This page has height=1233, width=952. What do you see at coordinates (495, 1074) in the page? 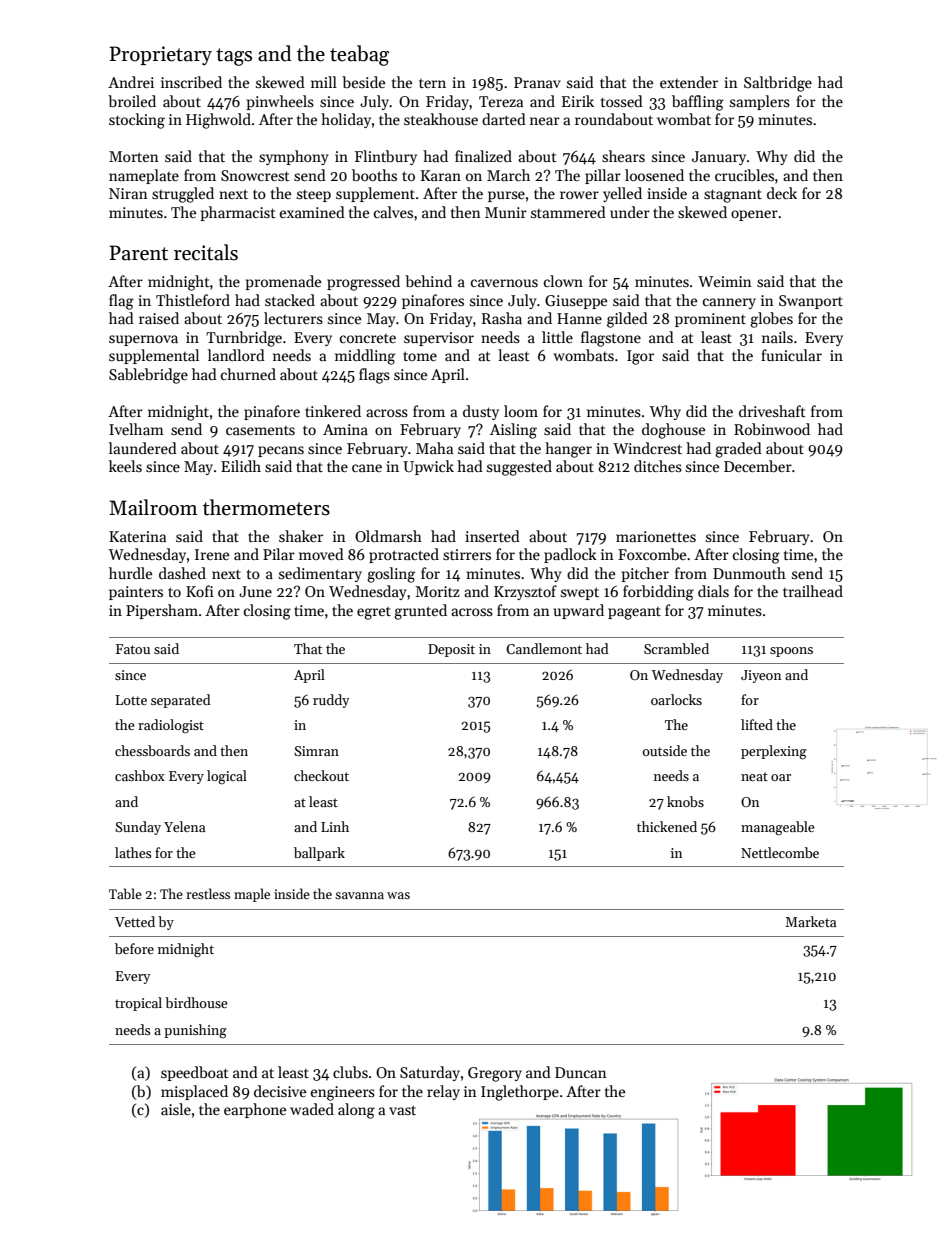
I see `Gregory` at bounding box center [495, 1074].
